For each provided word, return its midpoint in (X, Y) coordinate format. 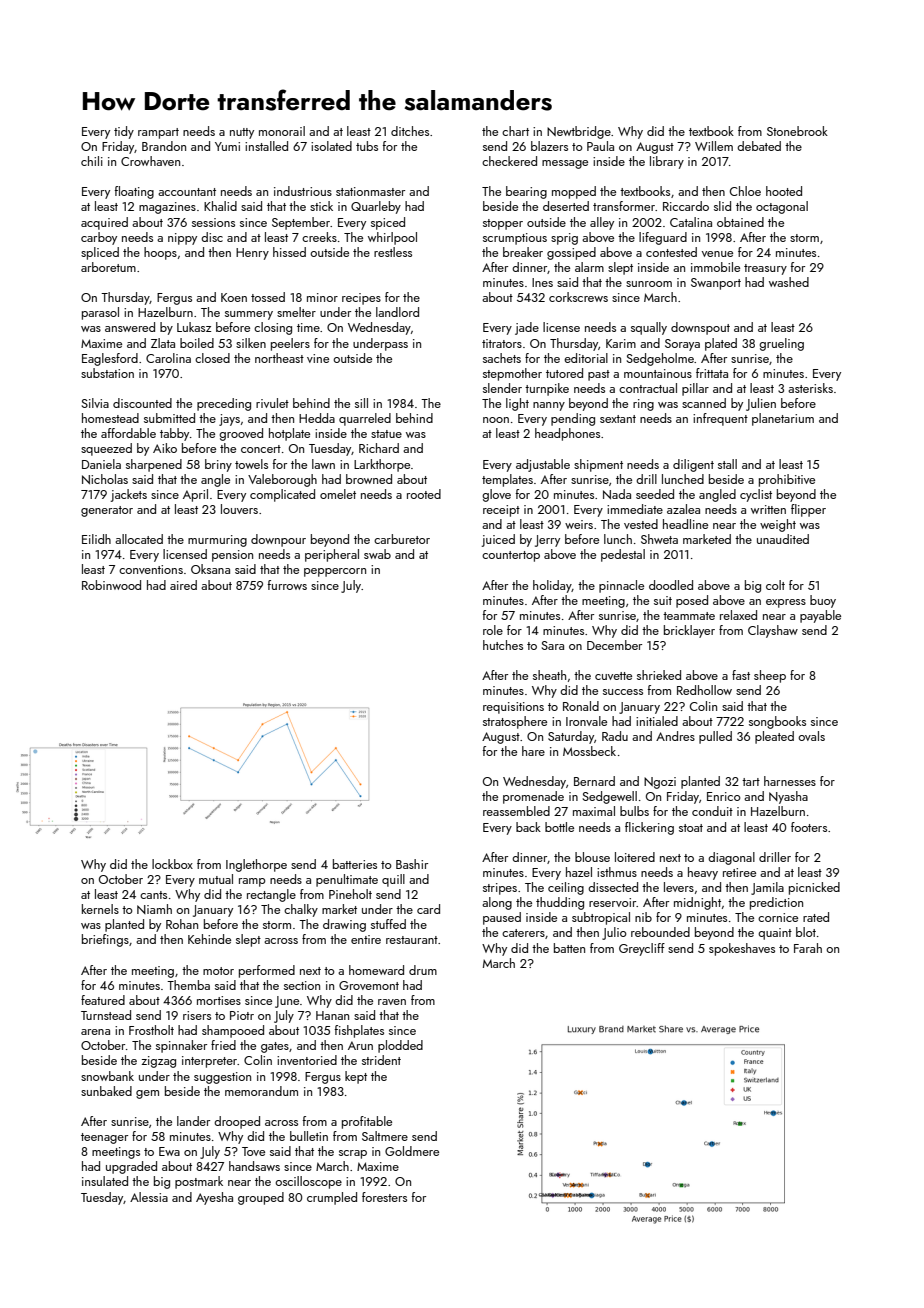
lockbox (172, 864)
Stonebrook (797, 131)
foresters (384, 1197)
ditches (410, 131)
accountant (187, 192)
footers (809, 827)
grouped (261, 1198)
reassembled (516, 811)
